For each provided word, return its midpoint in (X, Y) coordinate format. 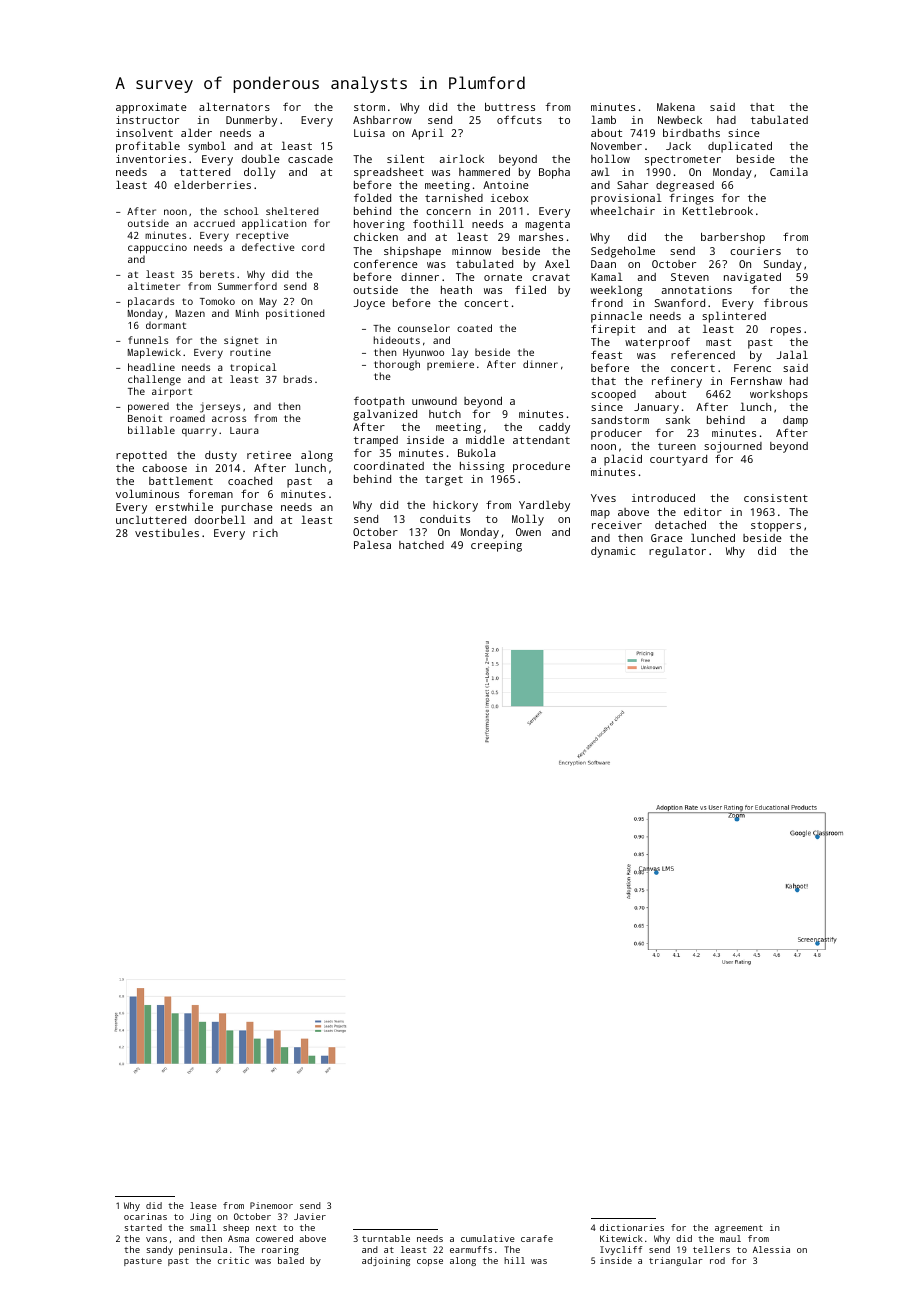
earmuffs (471, 1249)
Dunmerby (251, 121)
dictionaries (632, 1227)
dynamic (613, 552)
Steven (690, 277)
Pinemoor (271, 1205)
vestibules (167, 532)
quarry (199, 432)
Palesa (372, 544)
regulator (677, 552)
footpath (379, 402)
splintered (734, 317)
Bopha (554, 173)
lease (203, 1205)
